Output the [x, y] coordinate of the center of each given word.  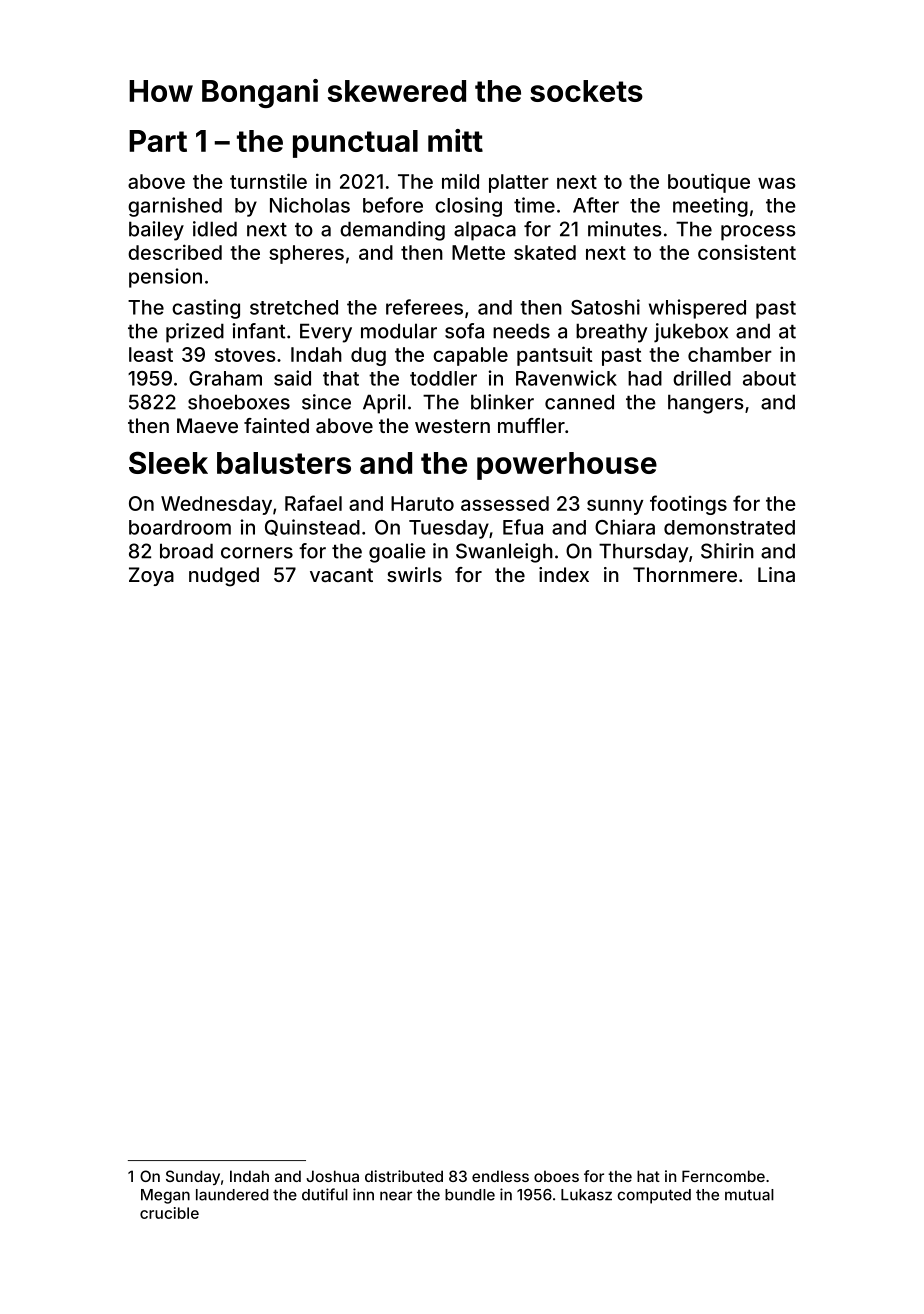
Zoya [151, 576]
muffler [531, 425]
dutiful [325, 1194]
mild [460, 181]
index [564, 574]
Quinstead [312, 527]
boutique [709, 183]
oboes [556, 1176]
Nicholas [310, 205]
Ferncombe [723, 1176]
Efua [523, 527]
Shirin [727, 551]
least [151, 354]
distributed [404, 1176]
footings [688, 505]
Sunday [193, 1177]
